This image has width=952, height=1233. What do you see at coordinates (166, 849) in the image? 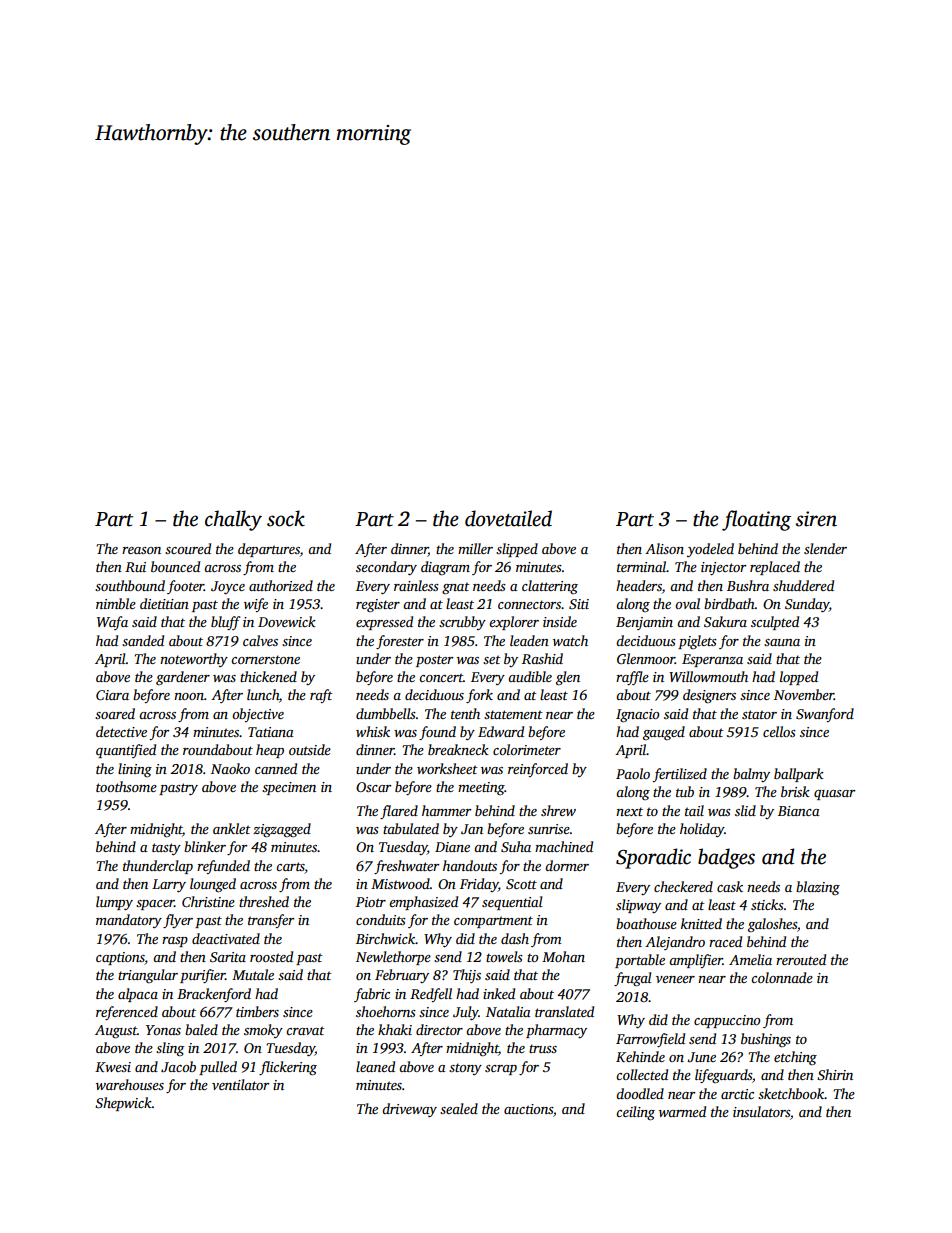
I see `tasty` at bounding box center [166, 849].
